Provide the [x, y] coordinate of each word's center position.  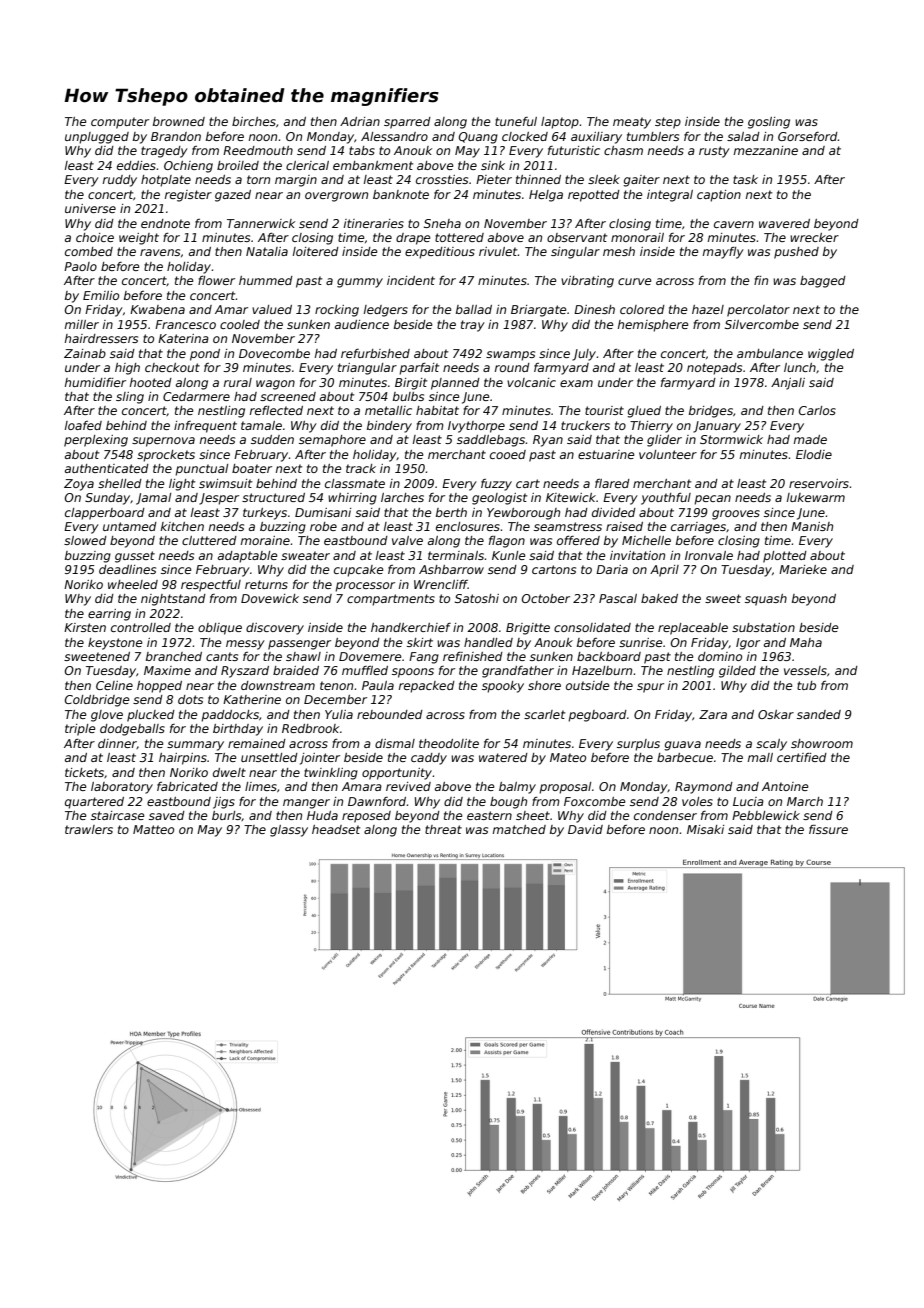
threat [443, 829]
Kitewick [571, 497]
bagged [823, 282]
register [188, 196]
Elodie [814, 454]
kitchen [182, 526]
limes [261, 786]
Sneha [442, 223]
